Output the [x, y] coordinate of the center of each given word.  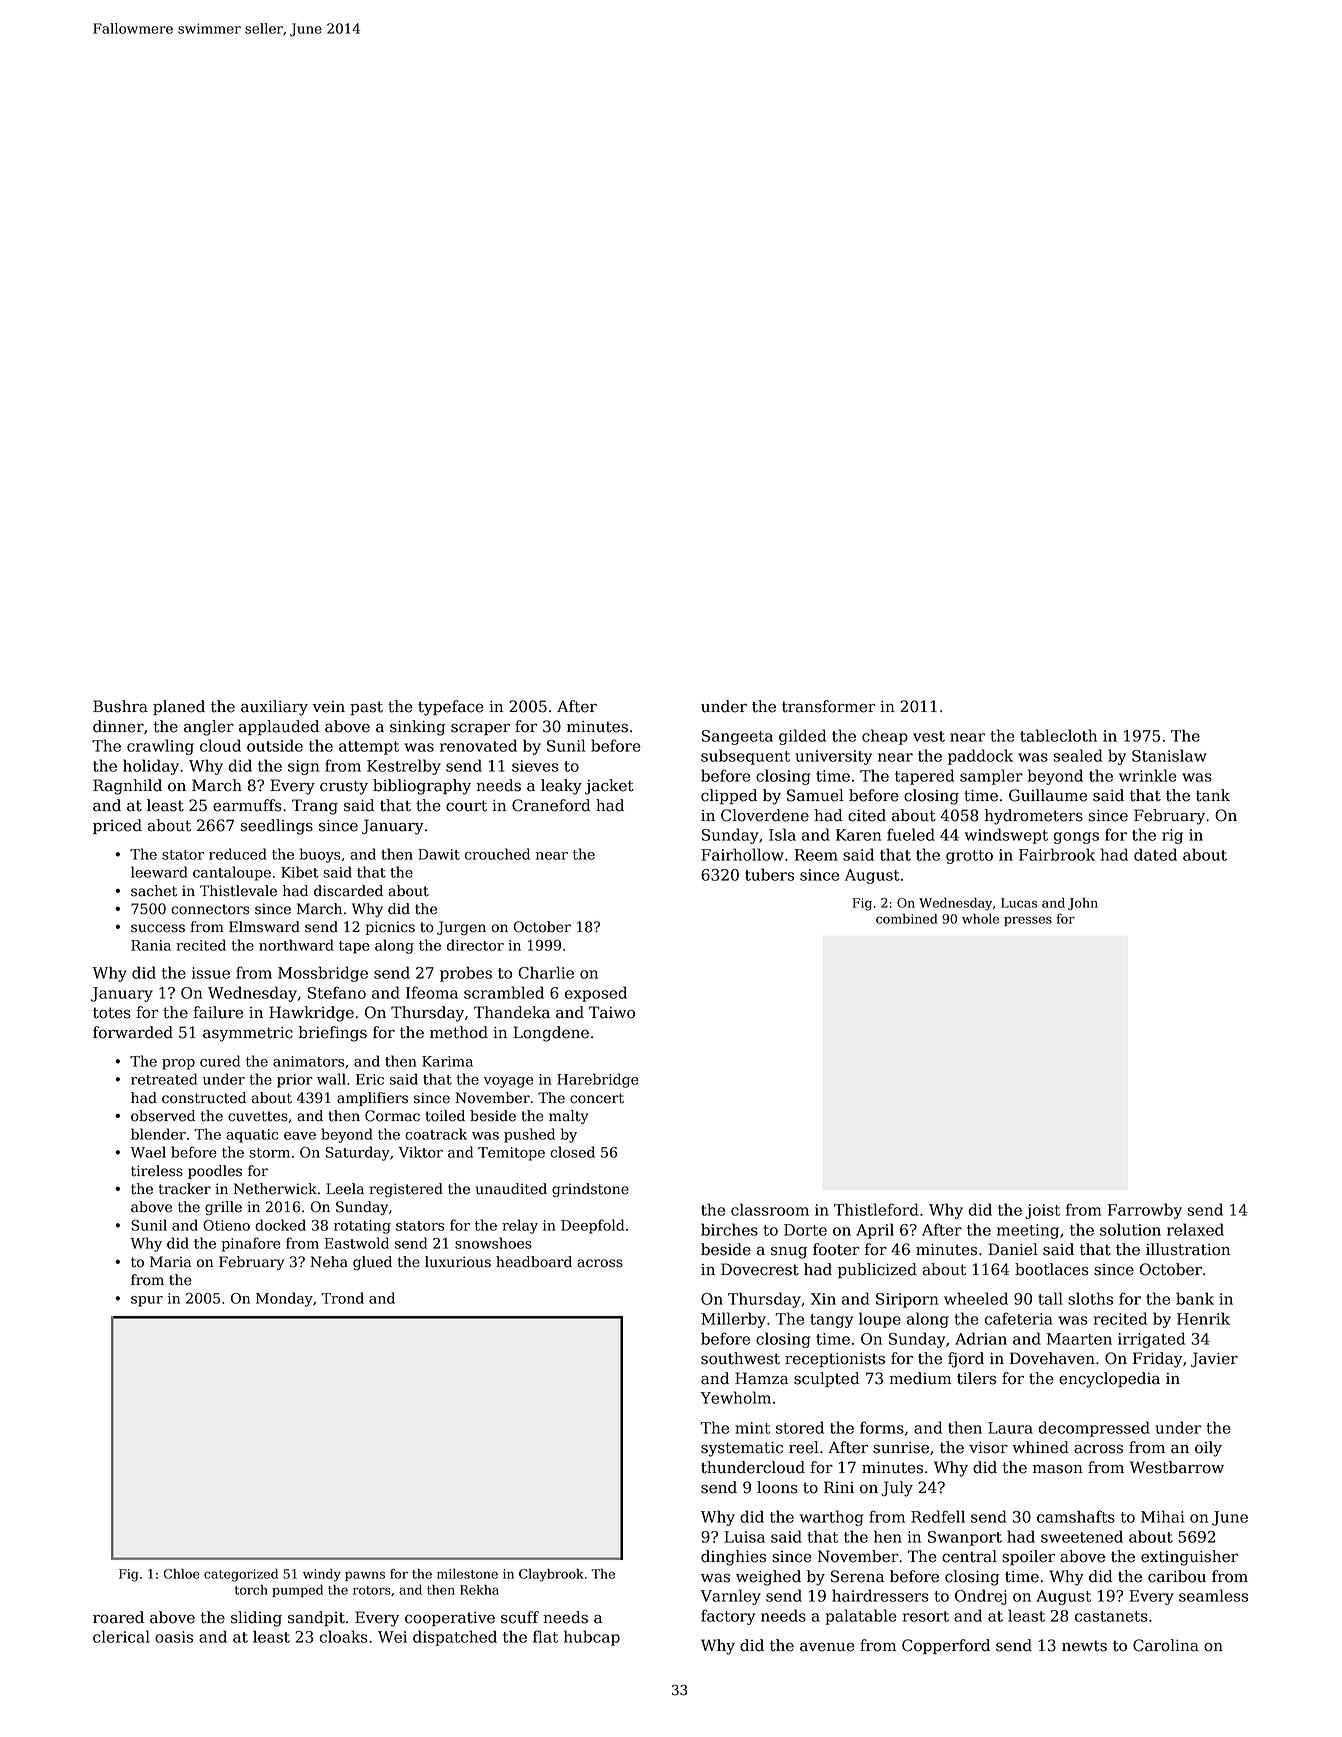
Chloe [182, 1574]
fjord [966, 1360]
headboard [534, 1262]
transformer [829, 706]
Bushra [120, 706]
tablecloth [1058, 735]
